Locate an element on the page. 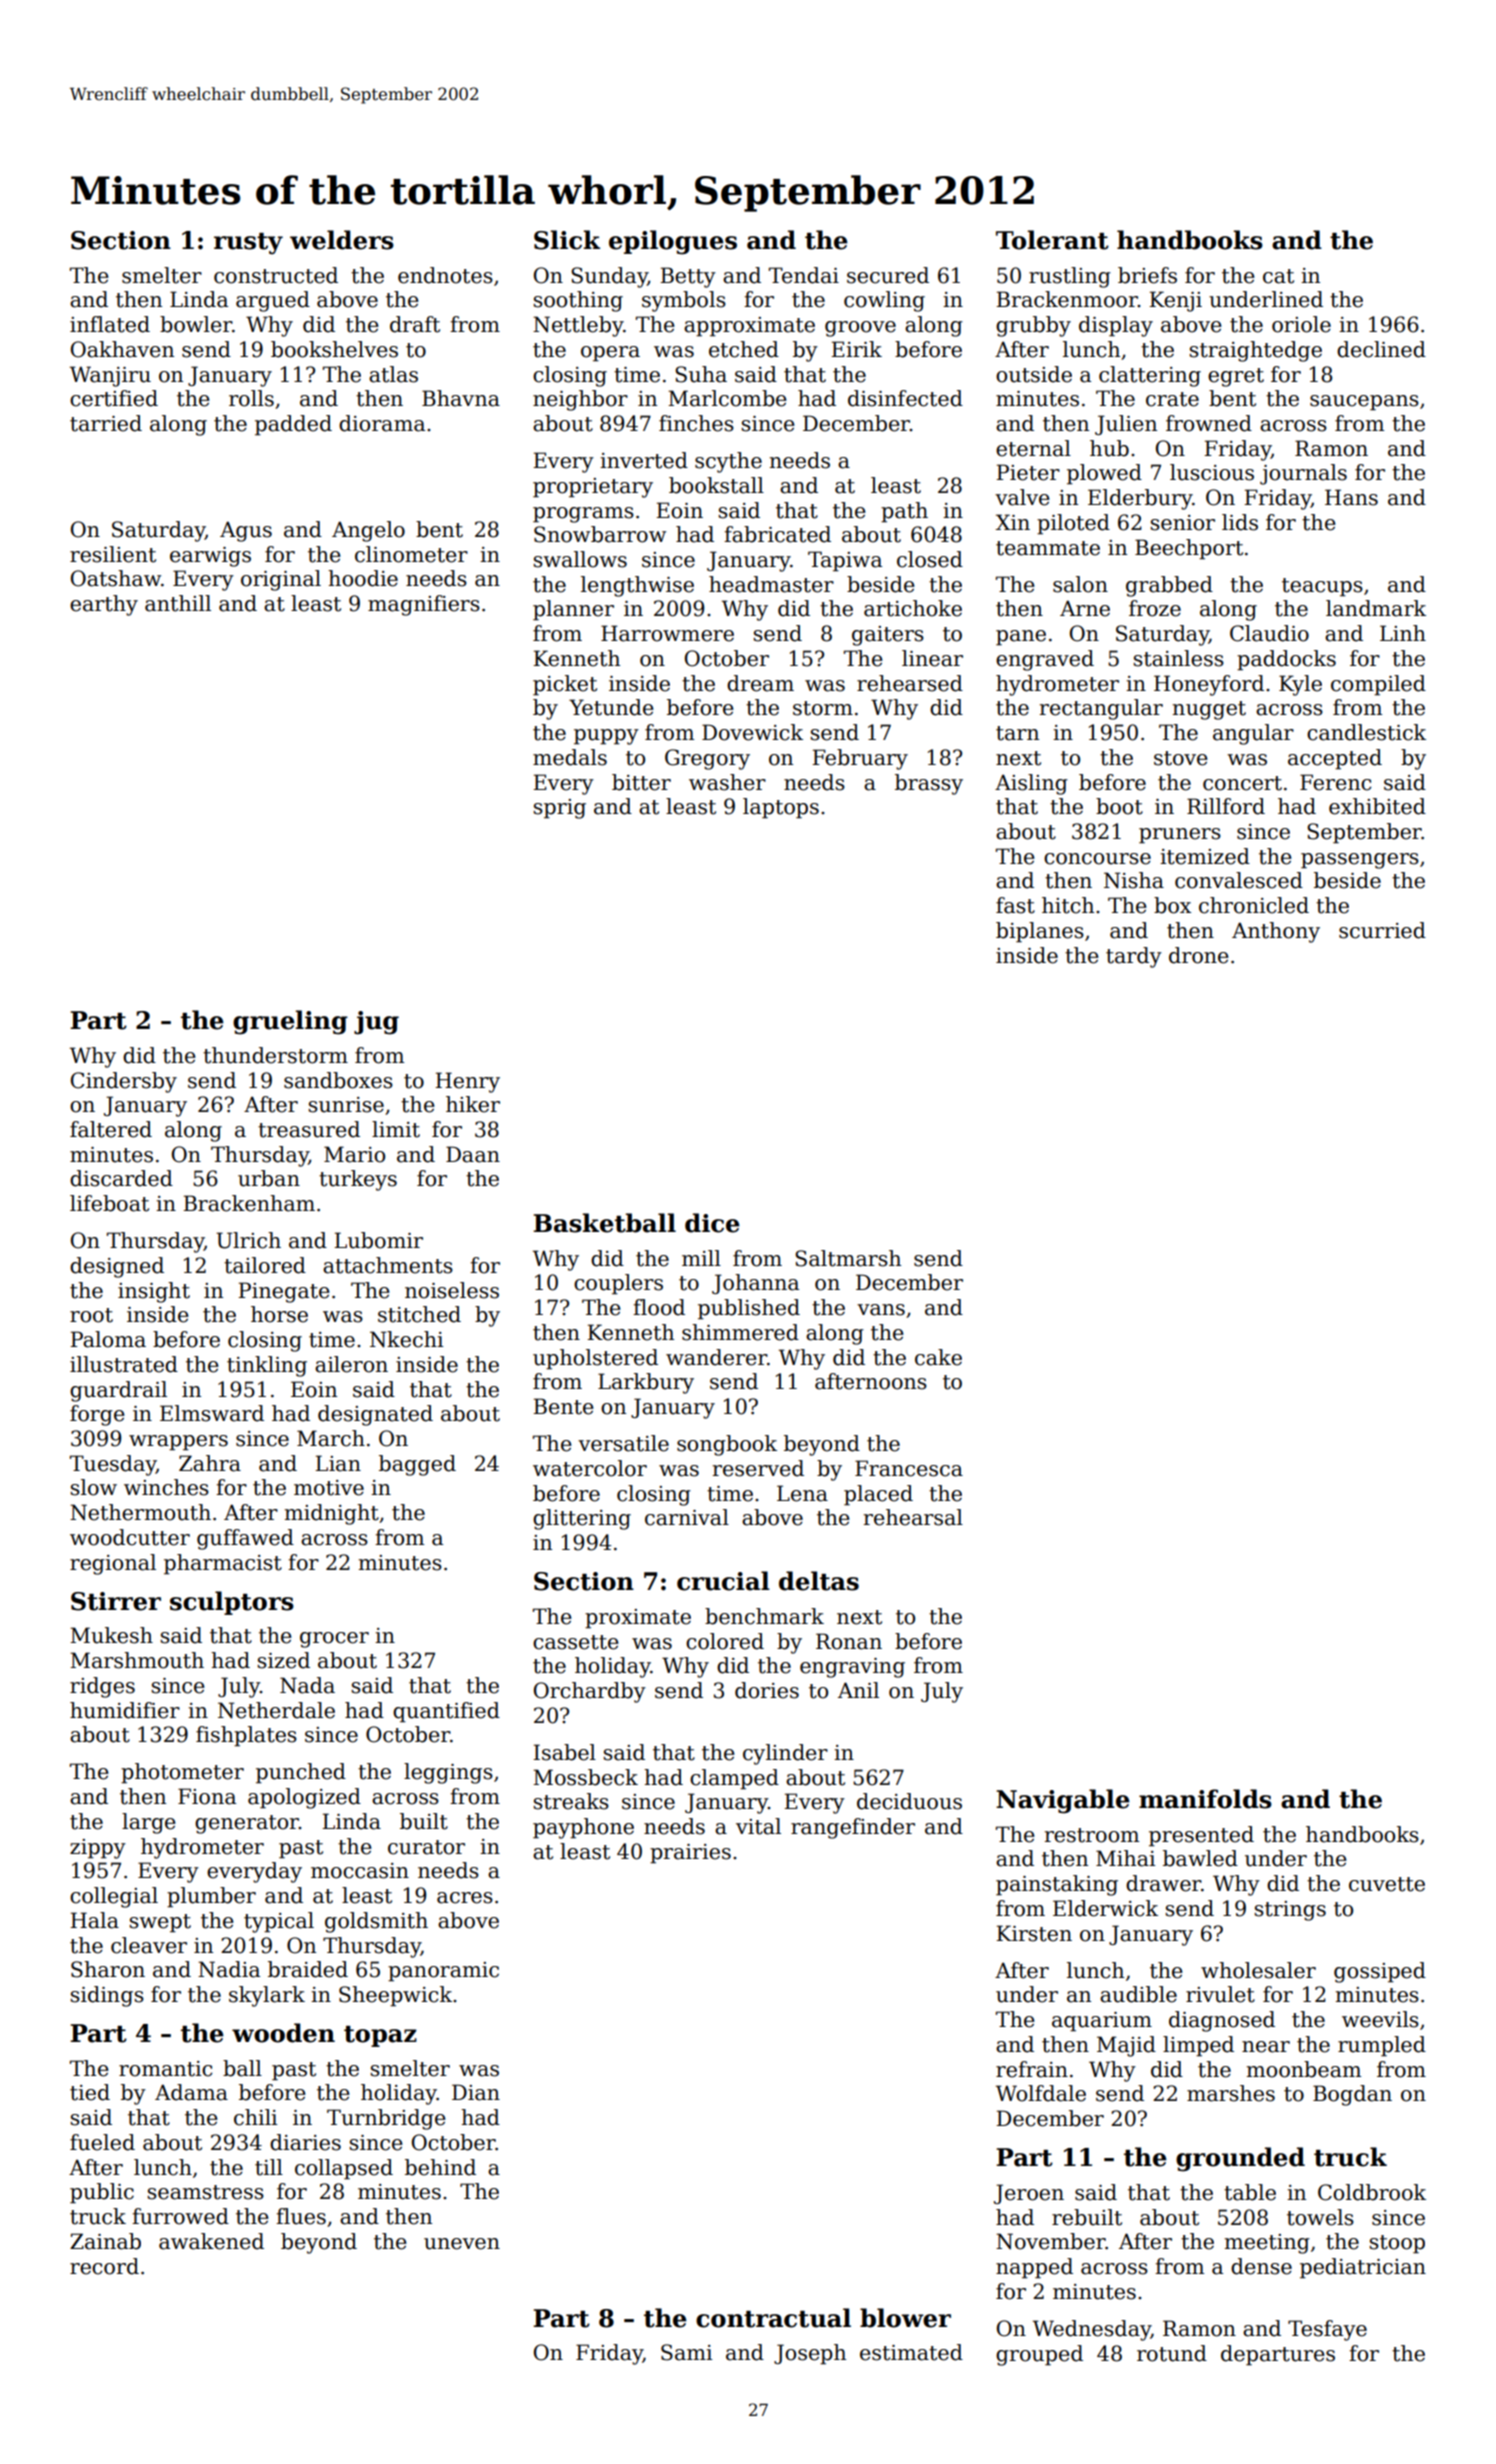 This image has height=2464, width=1496. goldsmith is located at coordinates (376, 1922).
